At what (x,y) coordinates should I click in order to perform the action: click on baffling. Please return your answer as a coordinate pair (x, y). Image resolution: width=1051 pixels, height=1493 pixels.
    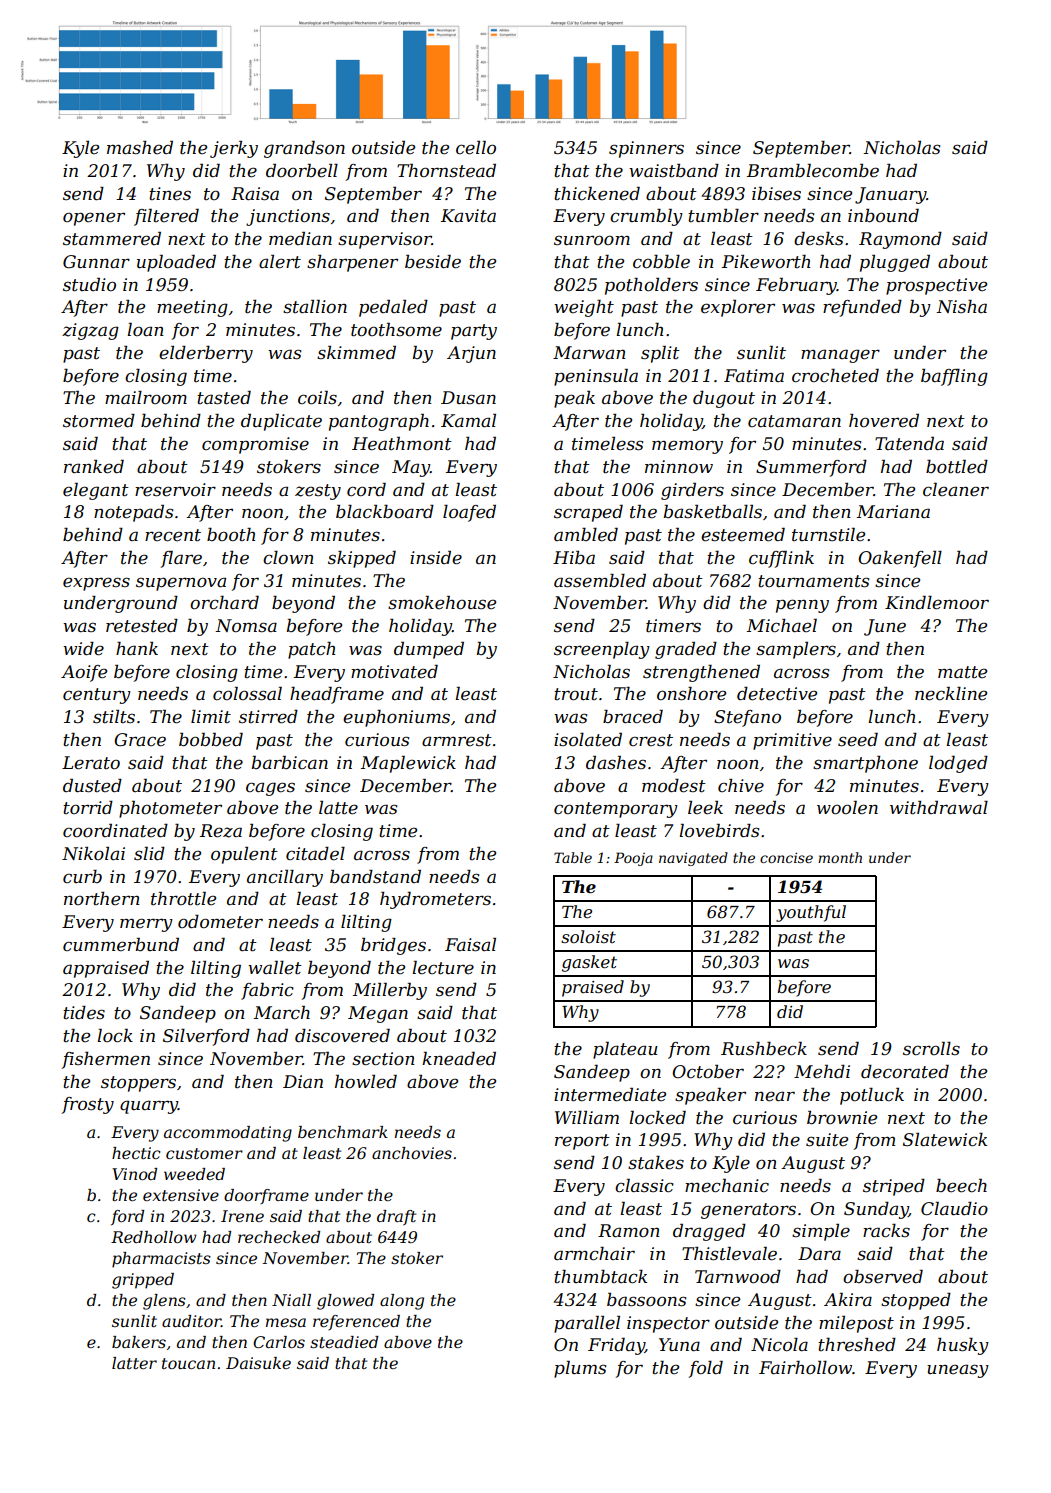
    Looking at the image, I should click on (954, 377).
